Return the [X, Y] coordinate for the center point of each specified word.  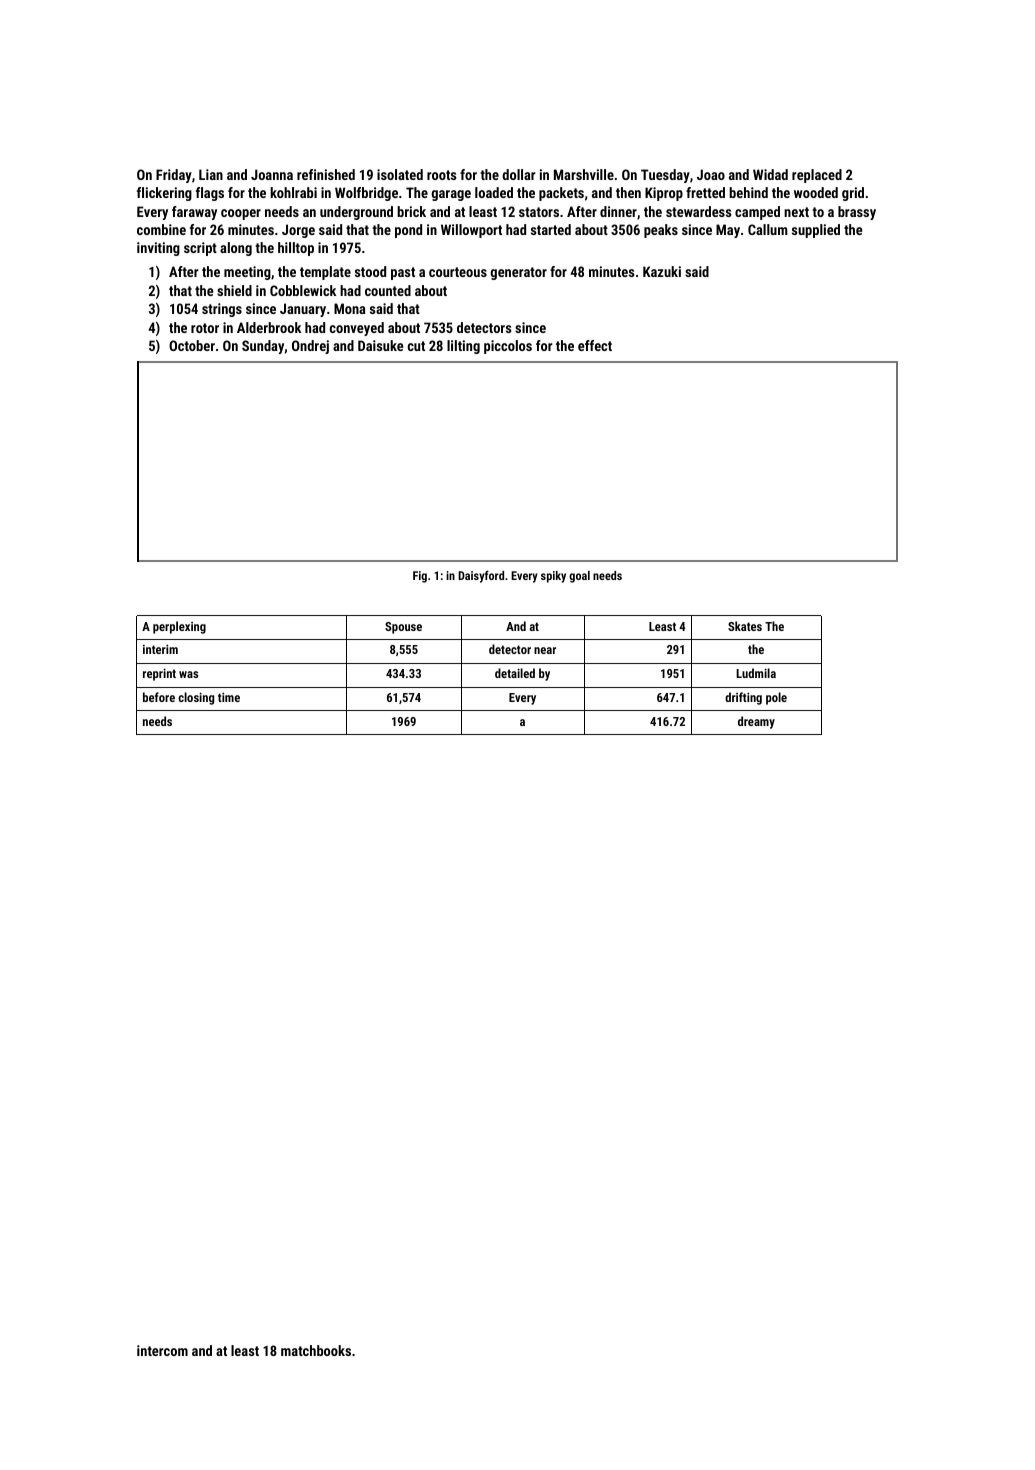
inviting [158, 249]
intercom [162, 1350]
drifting [743, 698]
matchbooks [316, 1350]
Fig [420, 577]
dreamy [756, 722]
